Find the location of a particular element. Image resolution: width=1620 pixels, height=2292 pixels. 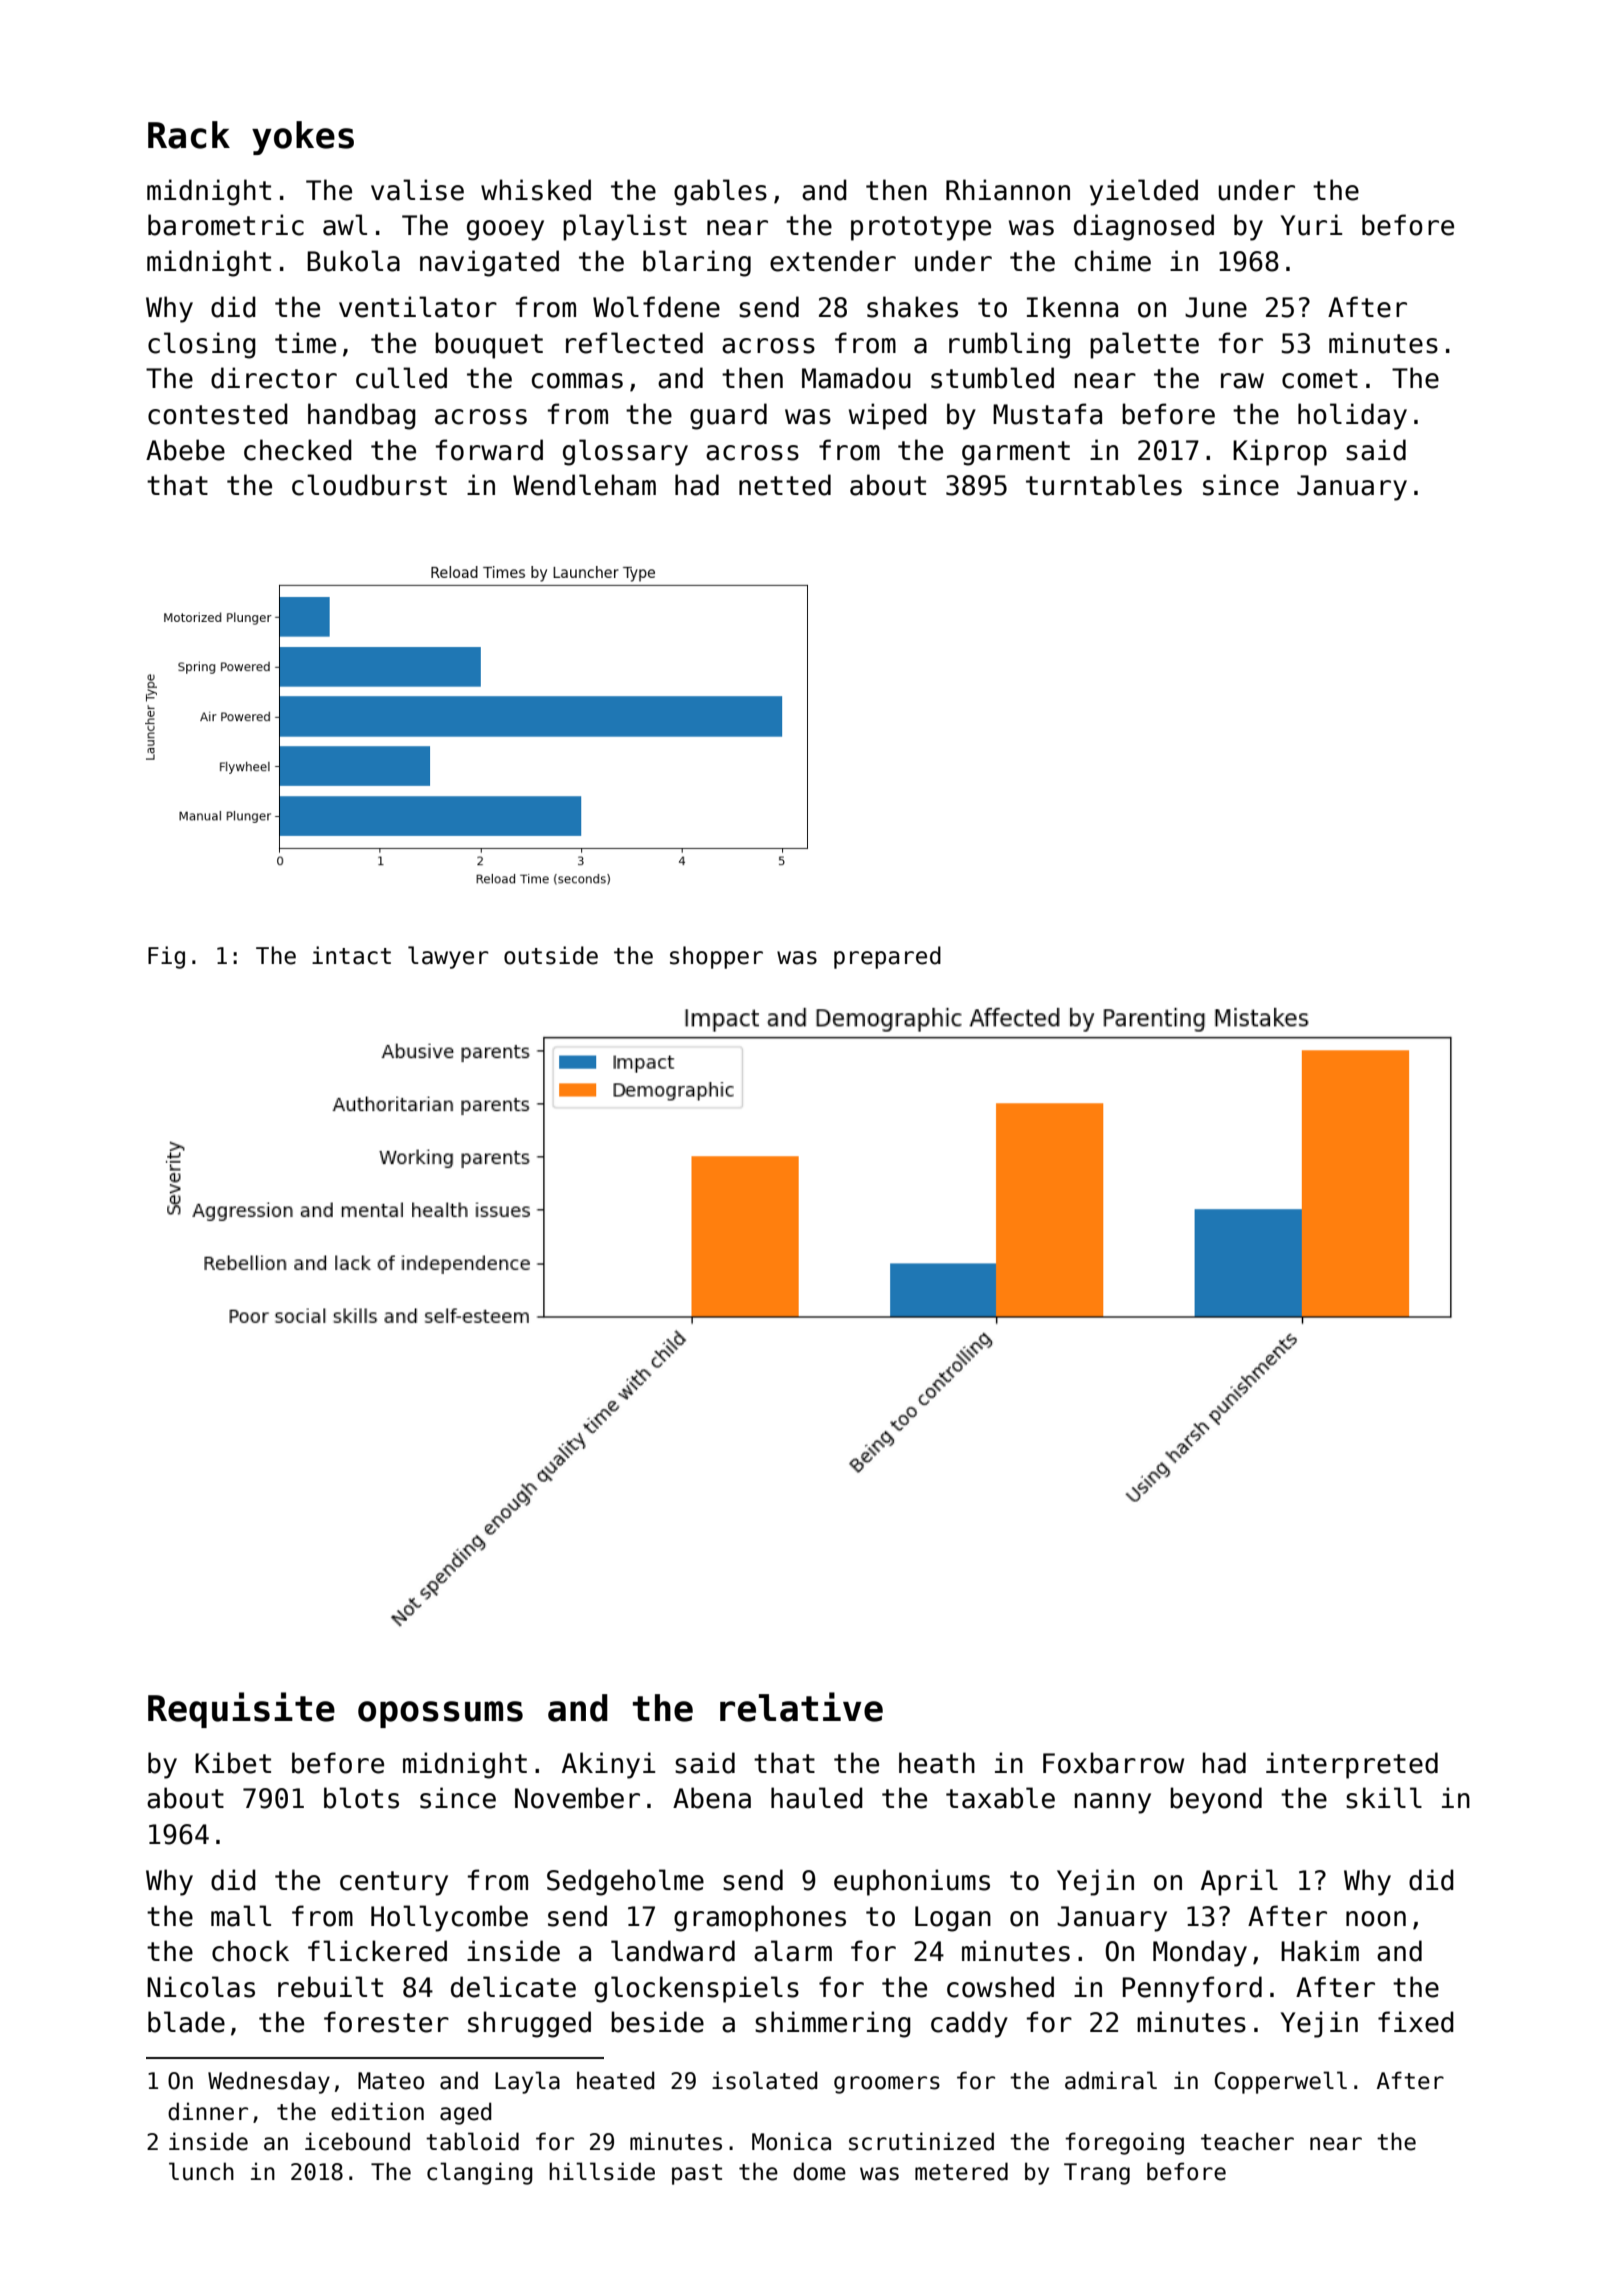

prepared is located at coordinates (887, 957).
